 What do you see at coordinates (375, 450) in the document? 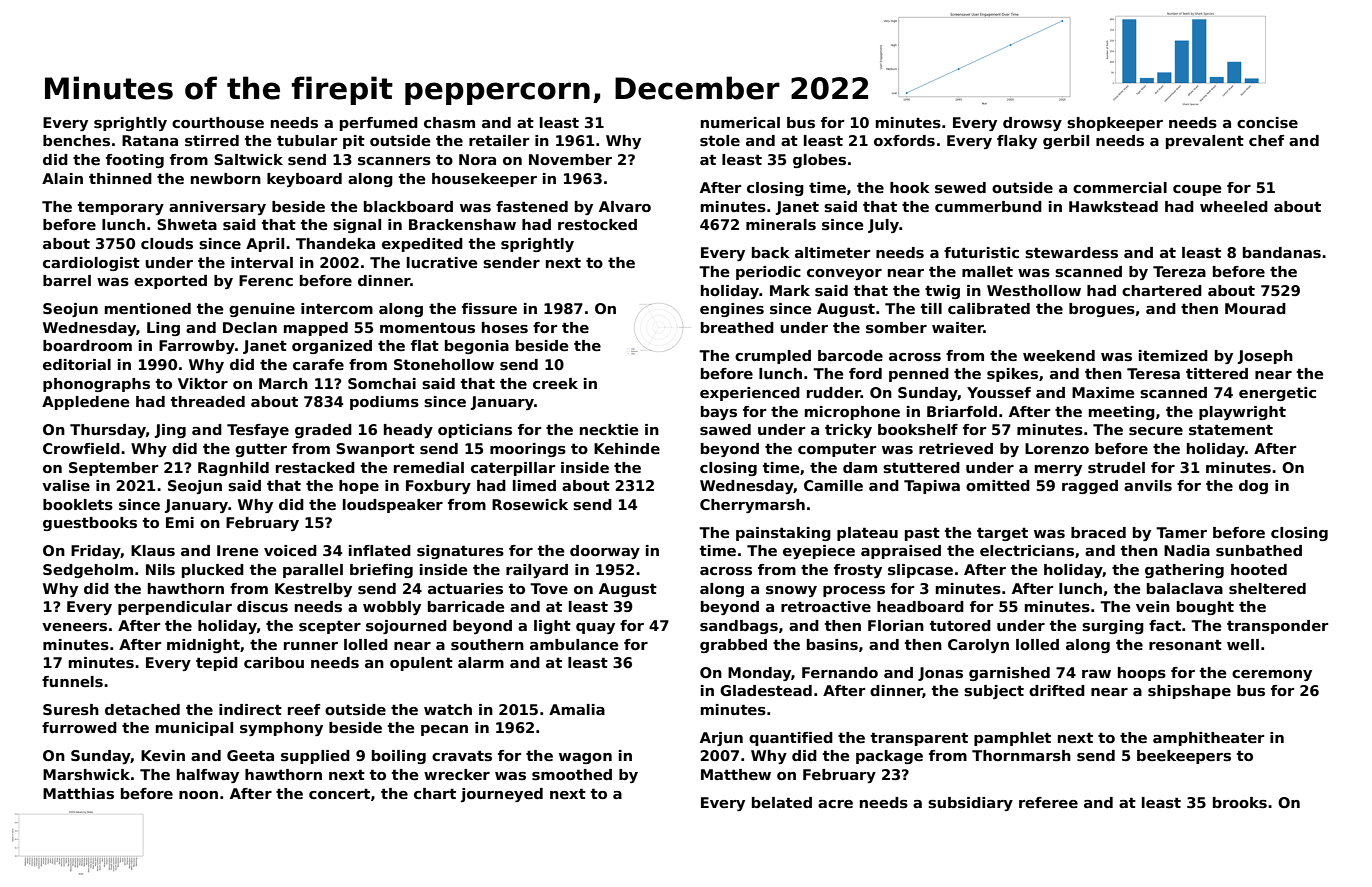
I see `Swanport` at bounding box center [375, 450].
